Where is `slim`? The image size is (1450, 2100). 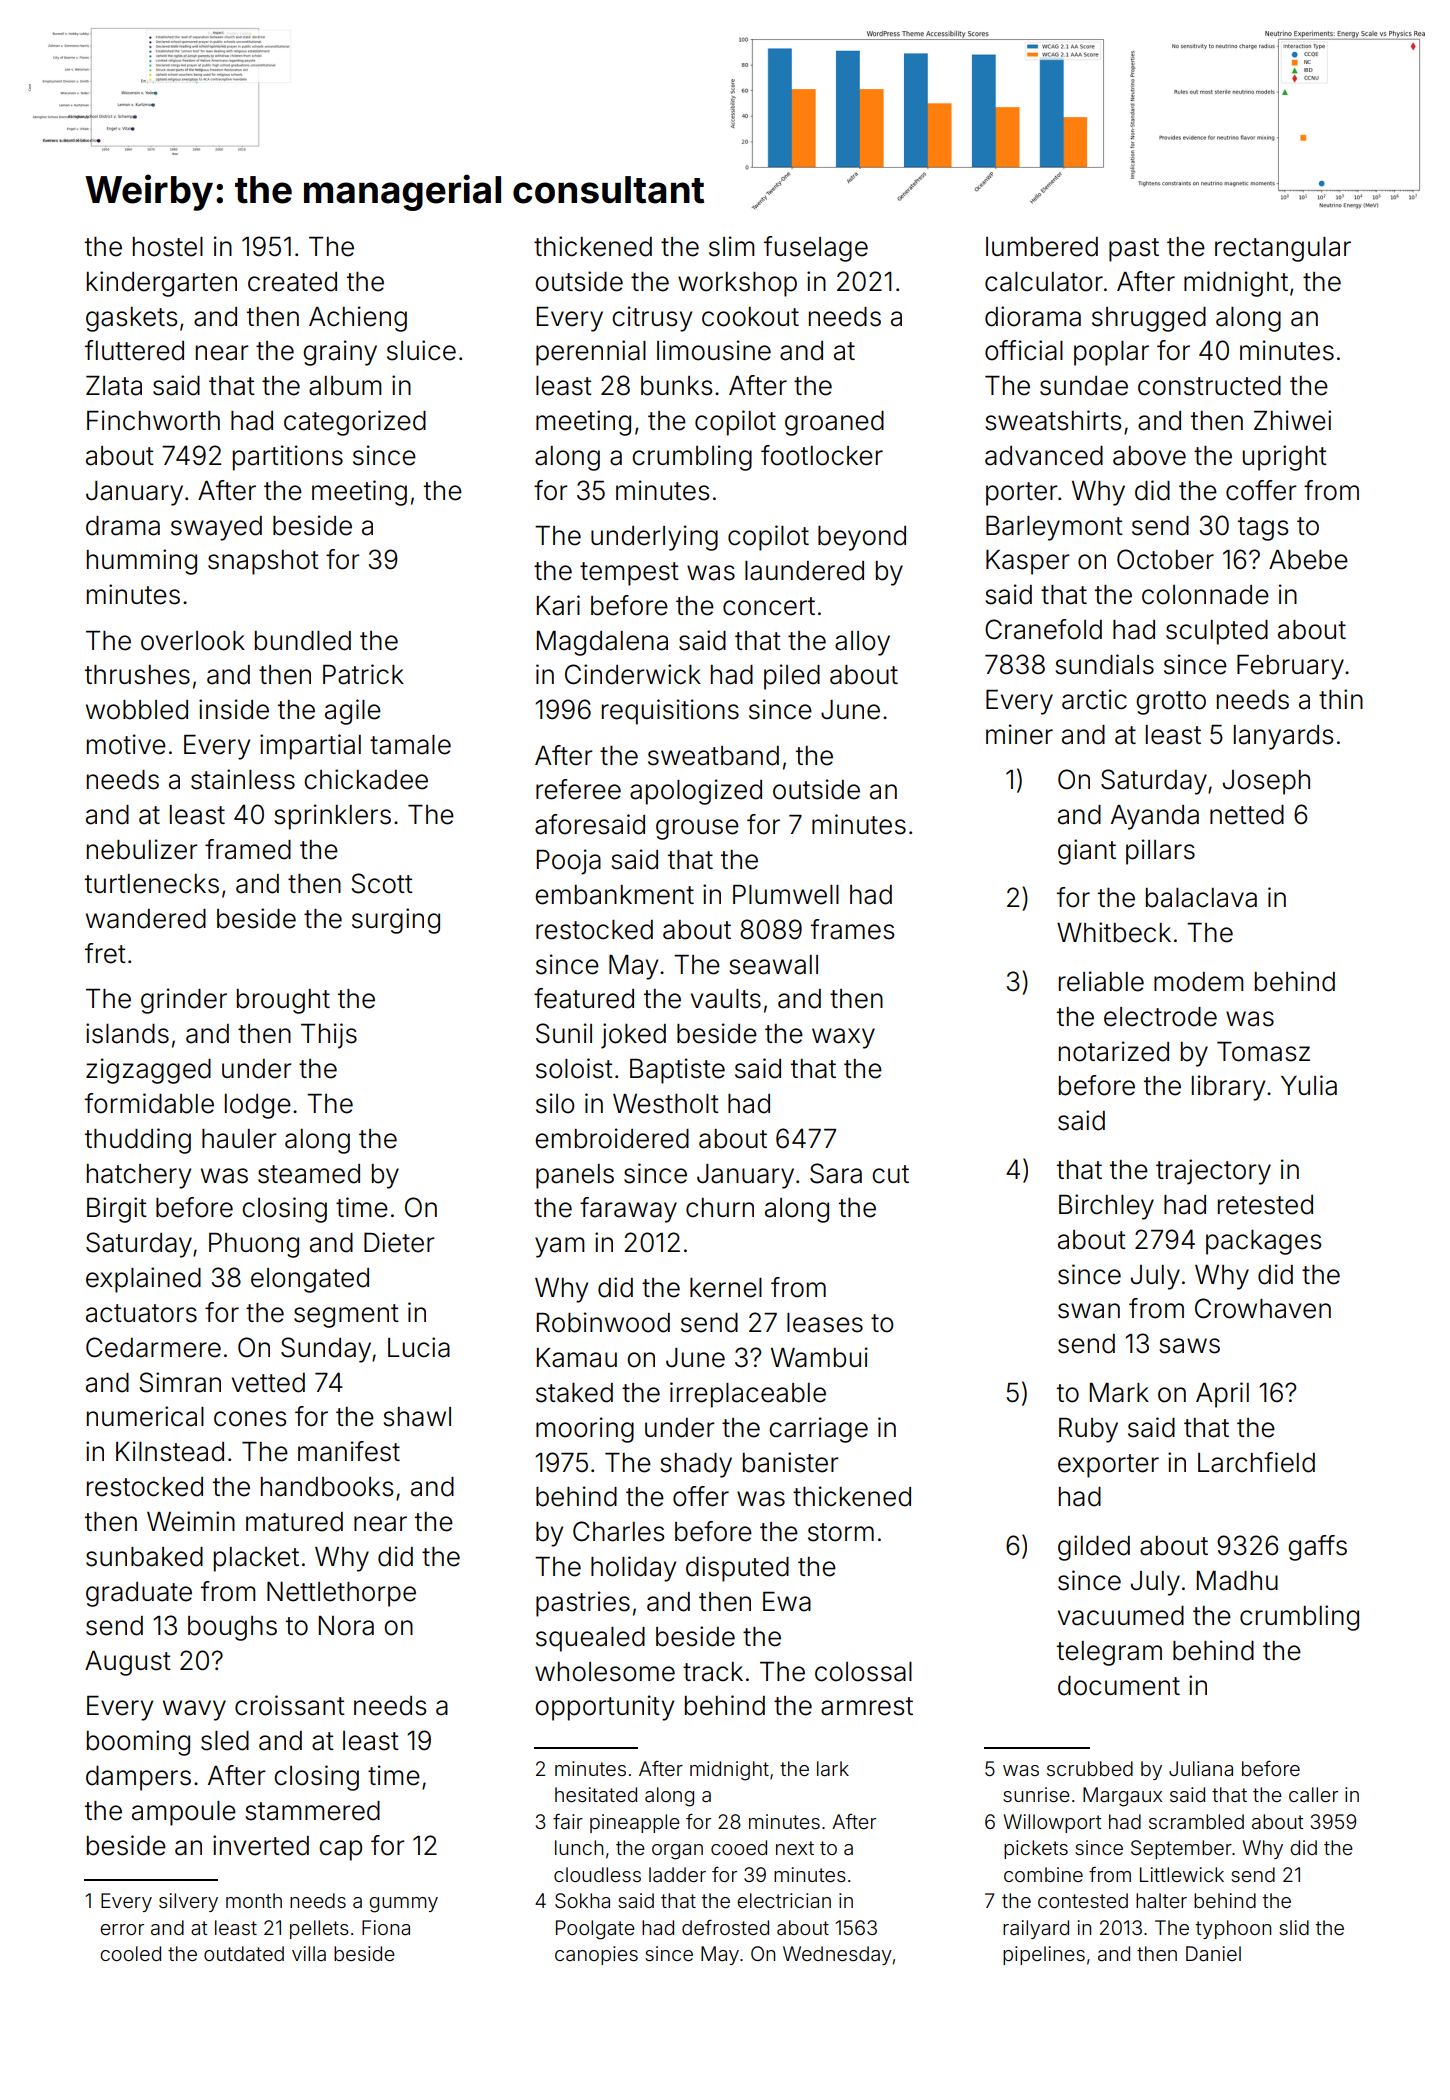 slim is located at coordinates (732, 246).
